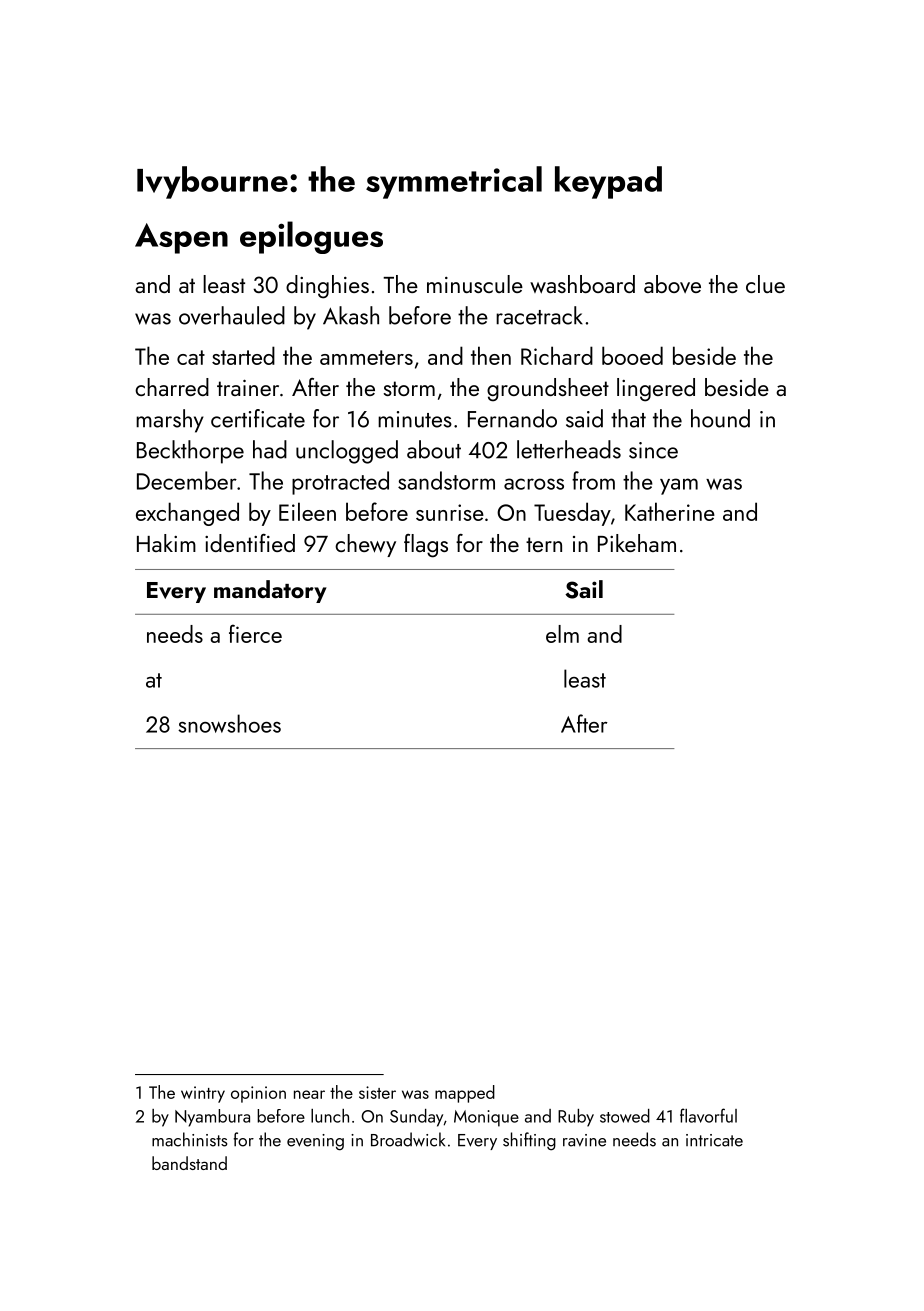  I want to click on above, so click(672, 284).
